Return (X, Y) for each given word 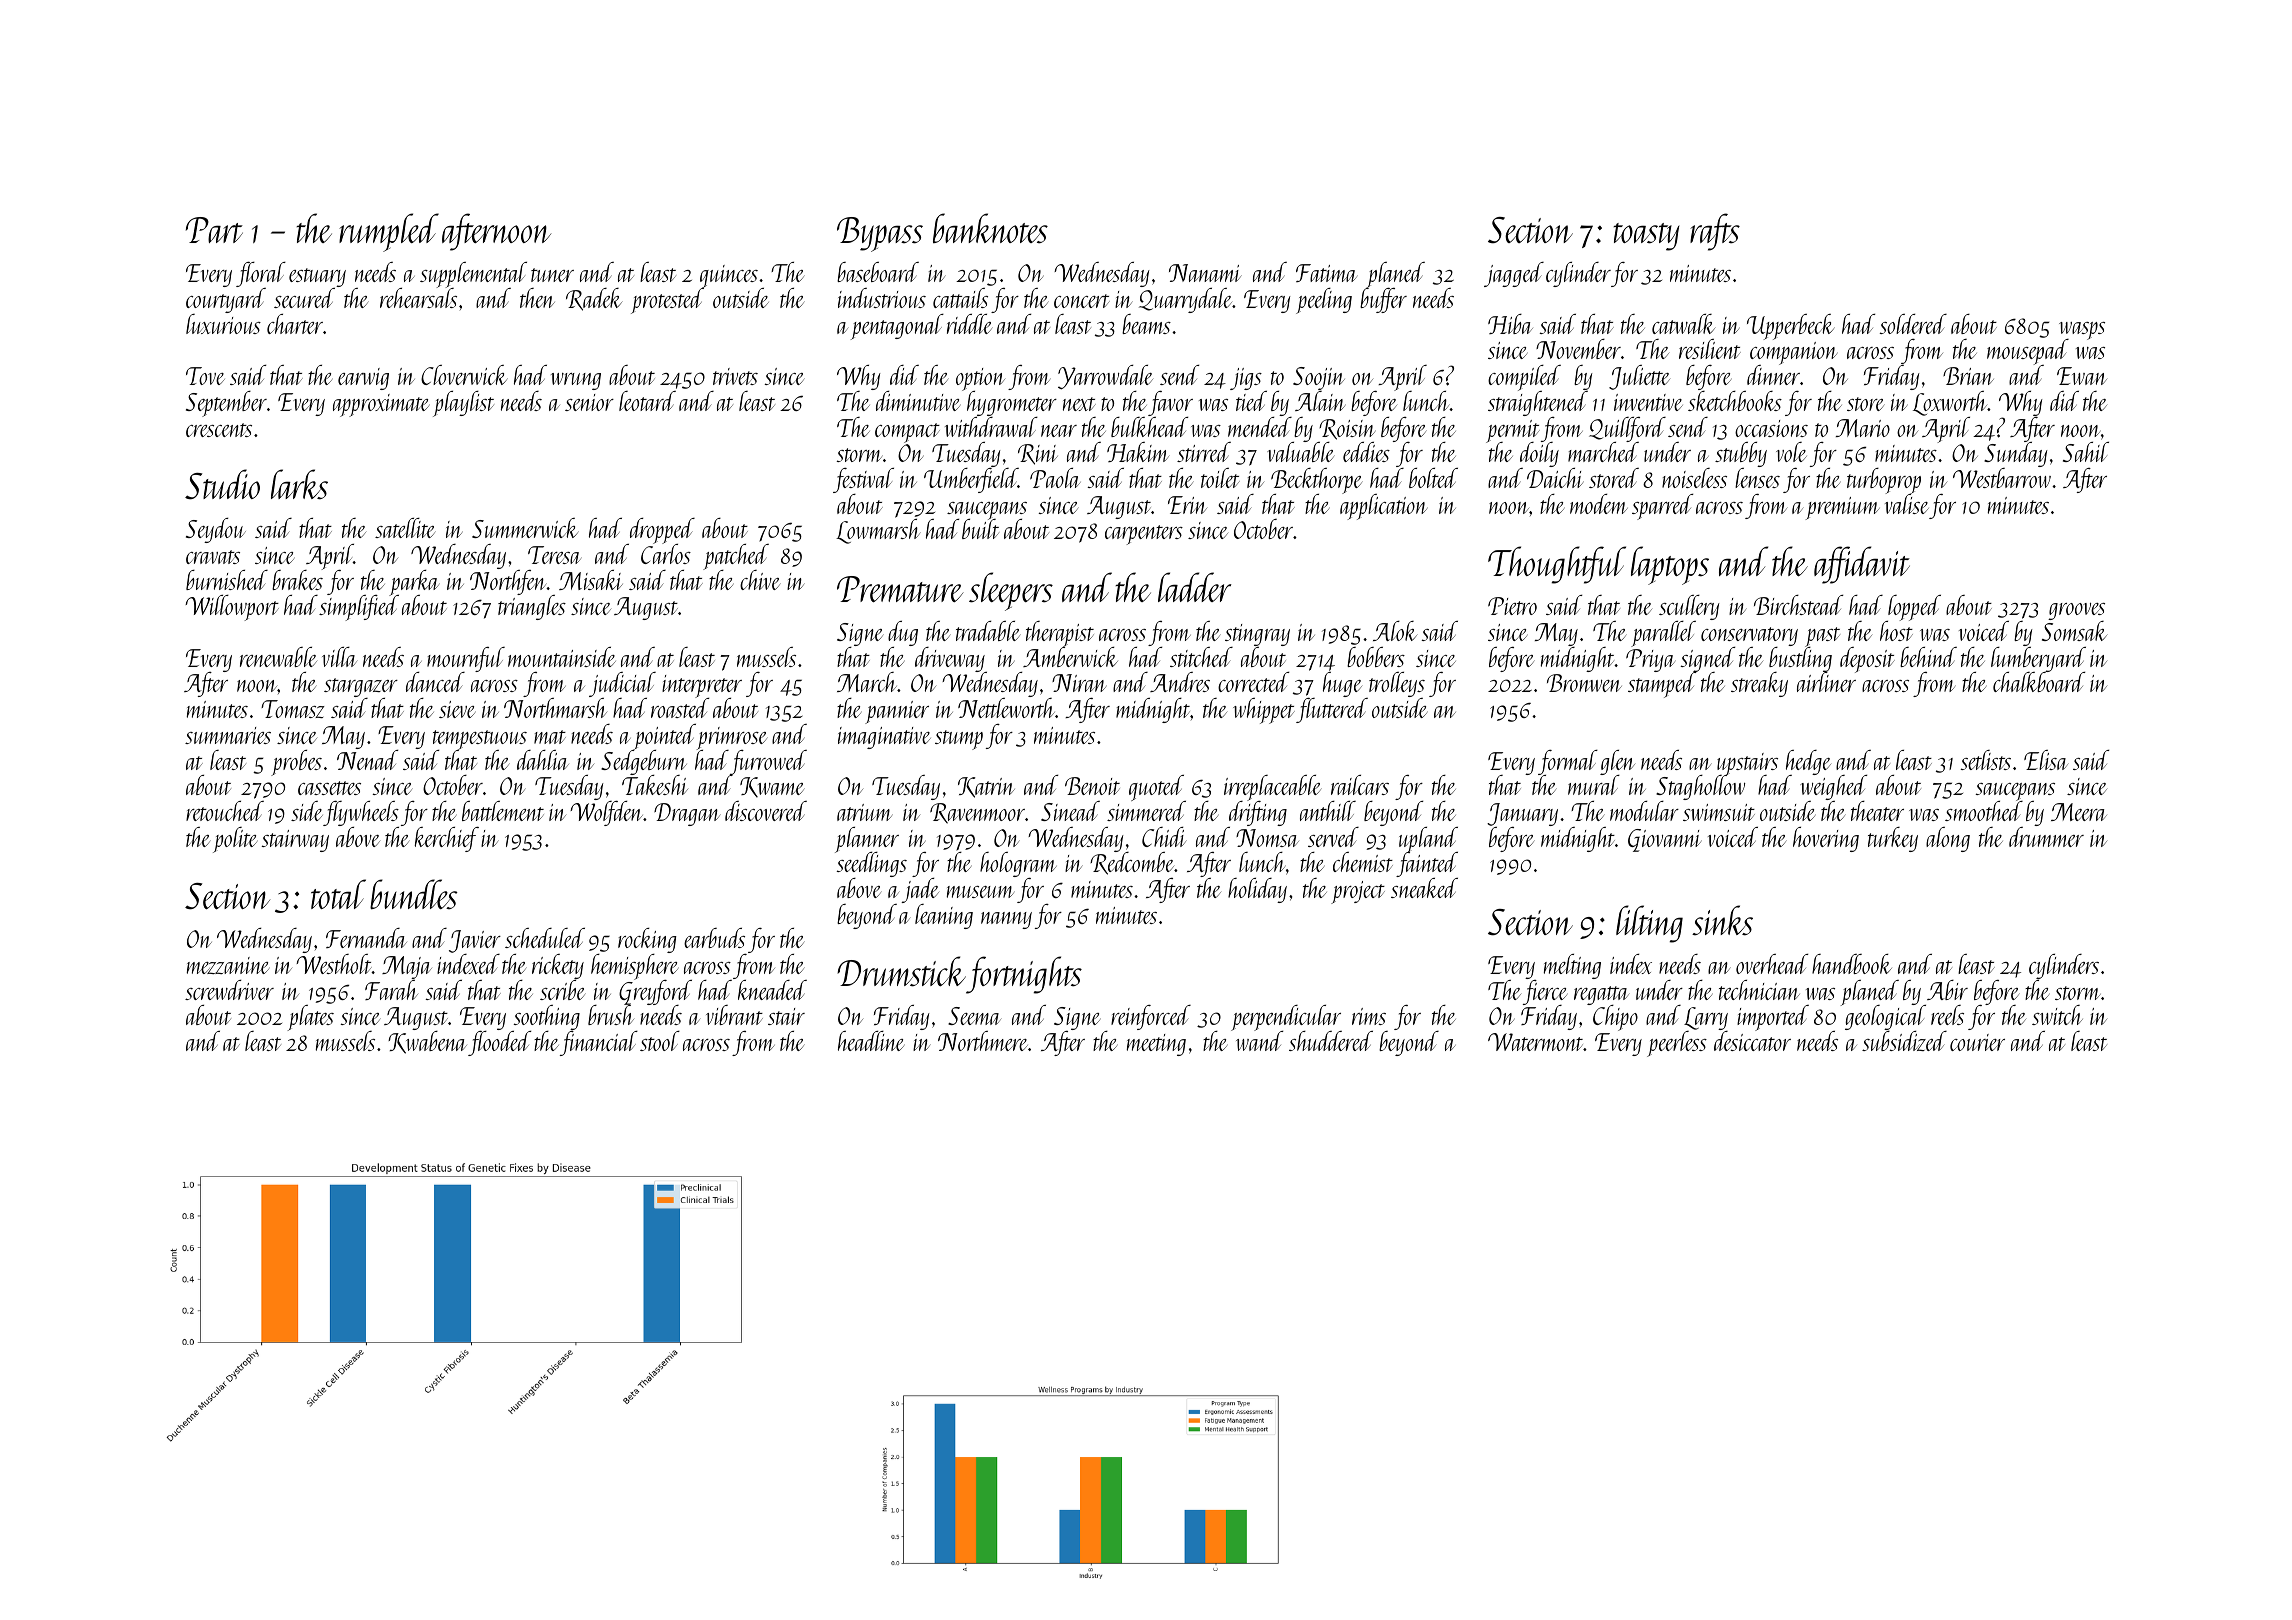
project (1358, 892)
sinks (1722, 920)
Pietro (1512, 606)
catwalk (1684, 324)
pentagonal (897, 327)
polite (235, 840)
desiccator (1752, 1041)
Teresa (555, 555)
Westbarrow (2002, 478)
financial (599, 1043)
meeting (1156, 1045)
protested (666, 301)
